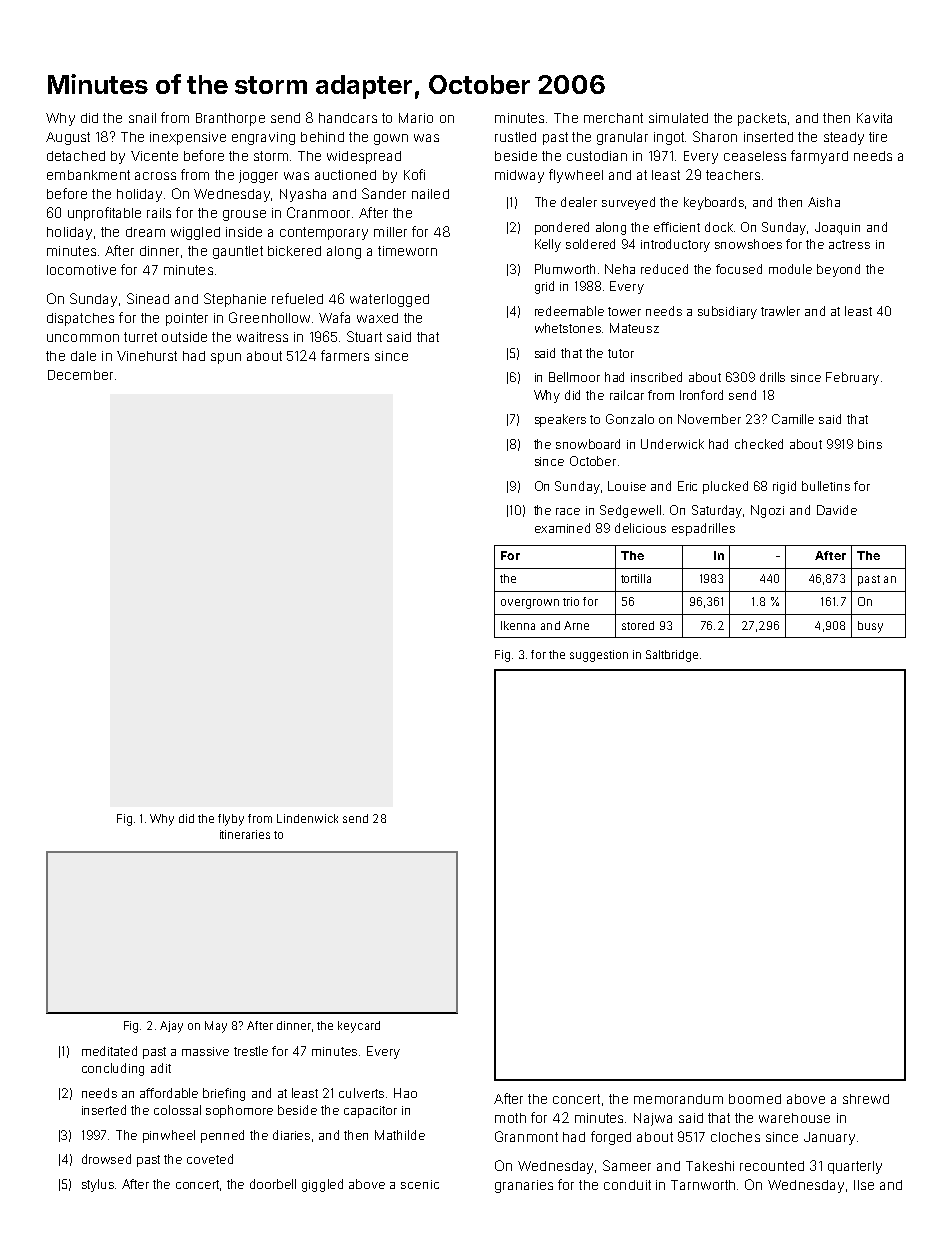 This image has width=952, height=1233. What do you see at coordinates (307, 818) in the image?
I see `Lindenwick` at bounding box center [307, 818].
